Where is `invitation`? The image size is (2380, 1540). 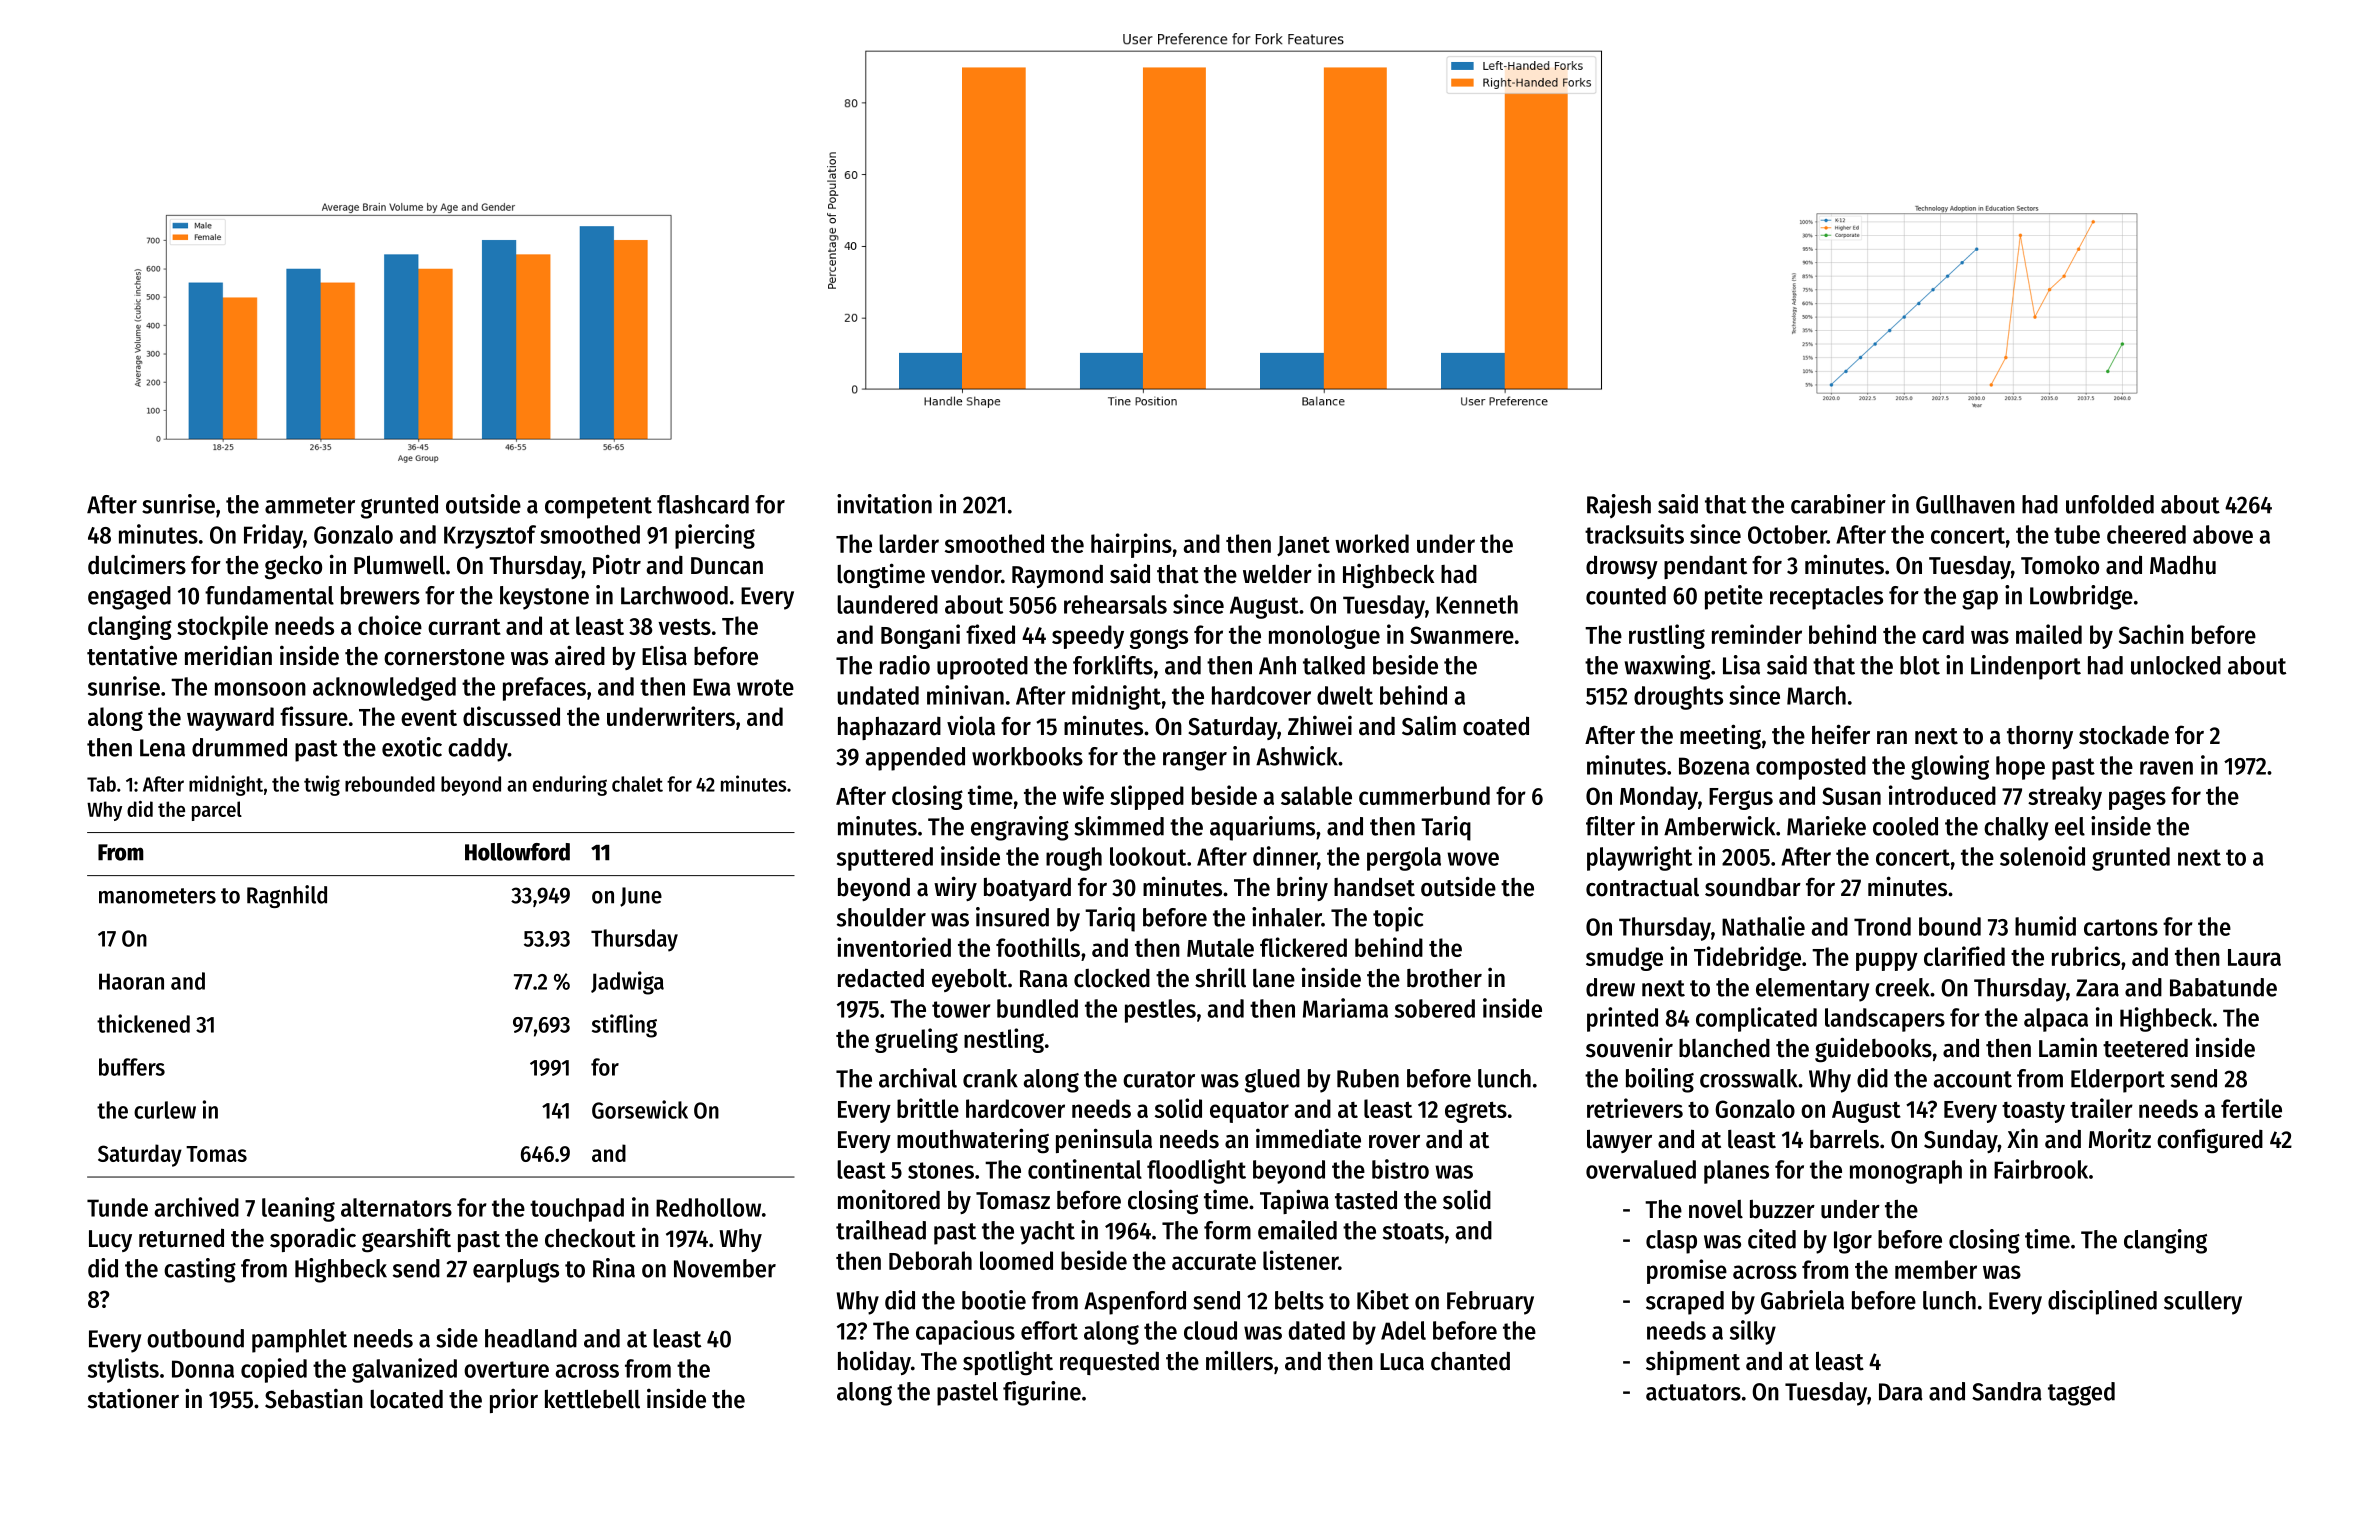 invitation is located at coordinates (884, 504).
